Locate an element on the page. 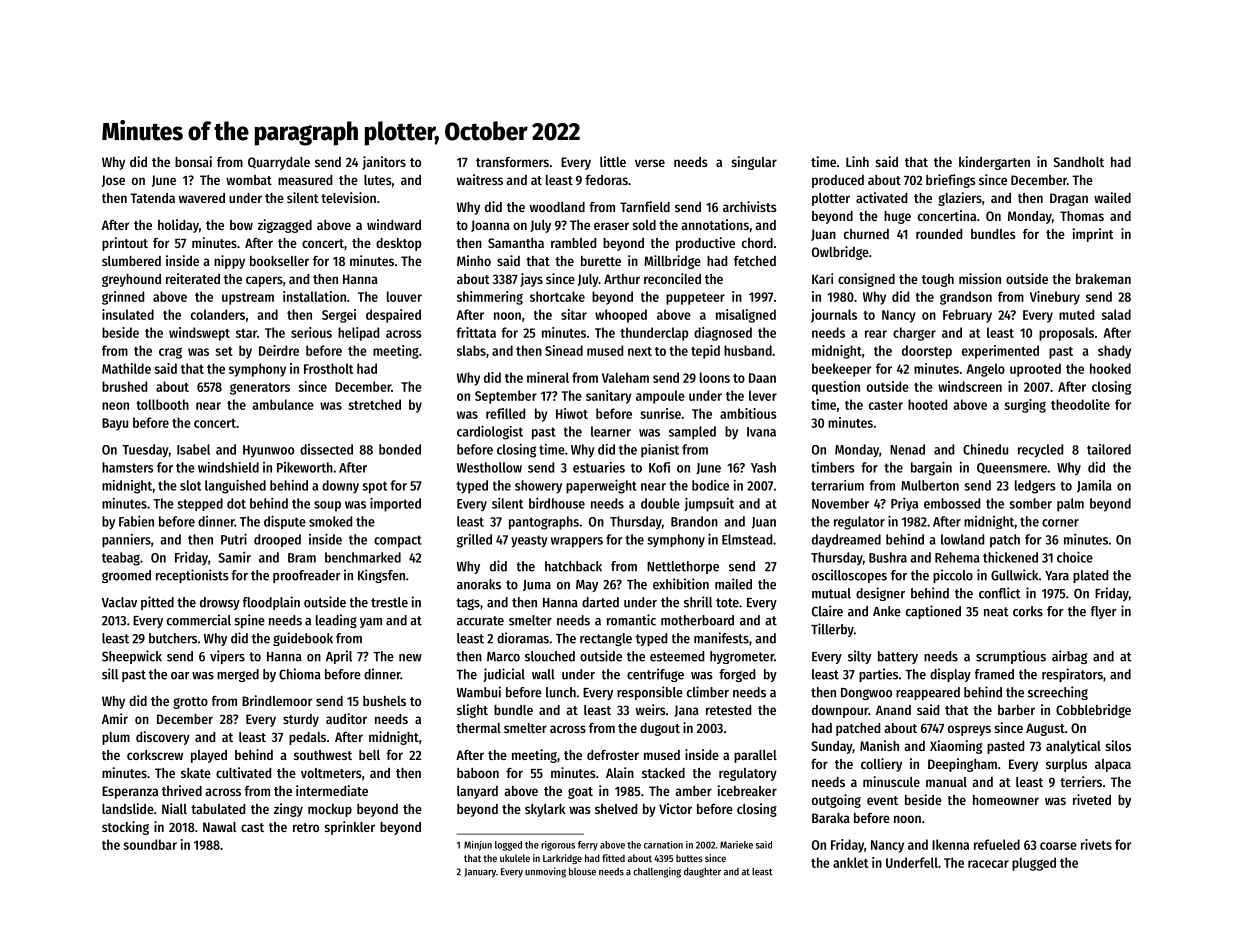 The height and width of the page is (952, 1233). uprooted is located at coordinates (1035, 370).
